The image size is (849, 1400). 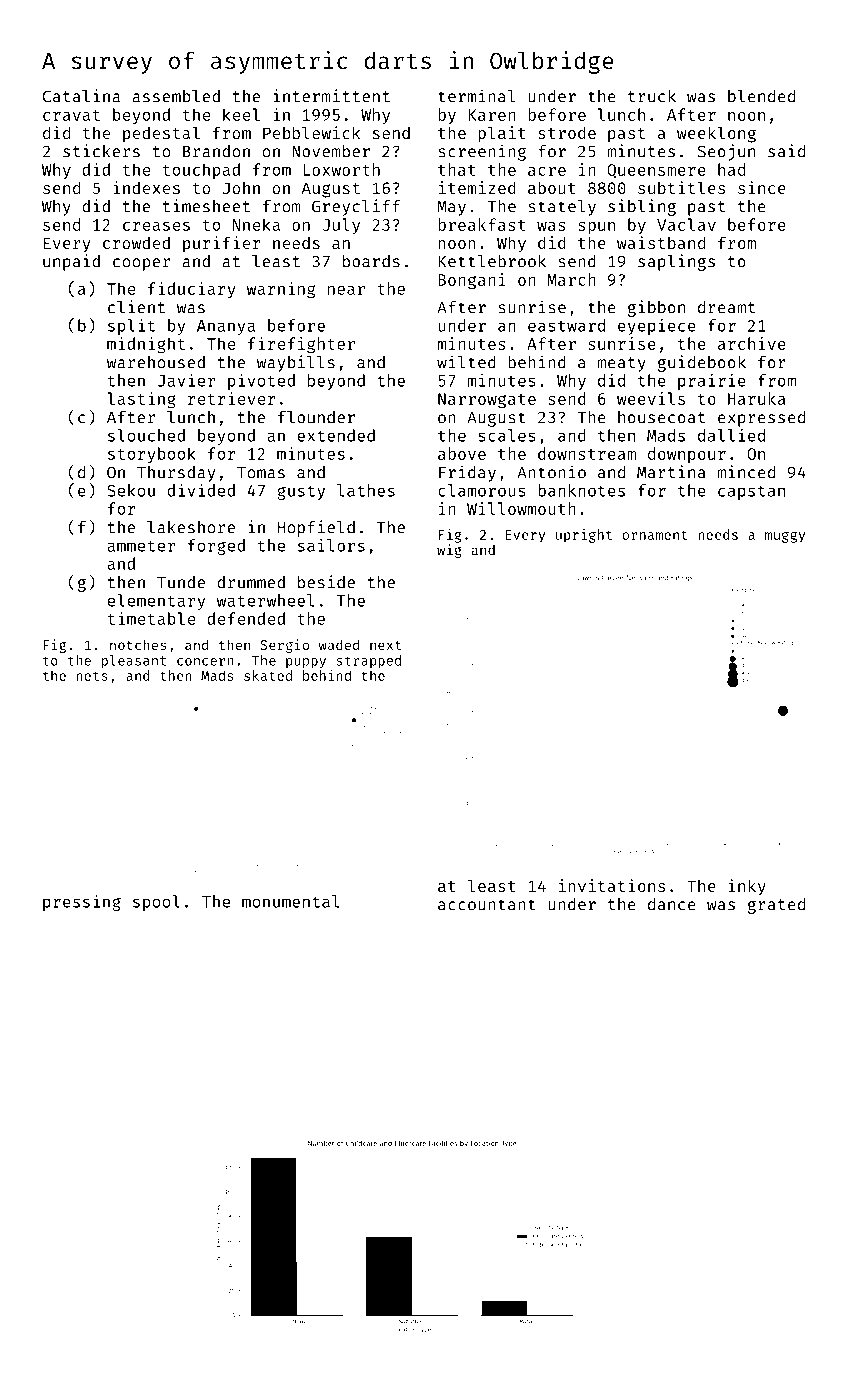 What do you see at coordinates (156, 226) in the screenshot?
I see `creases` at bounding box center [156, 226].
